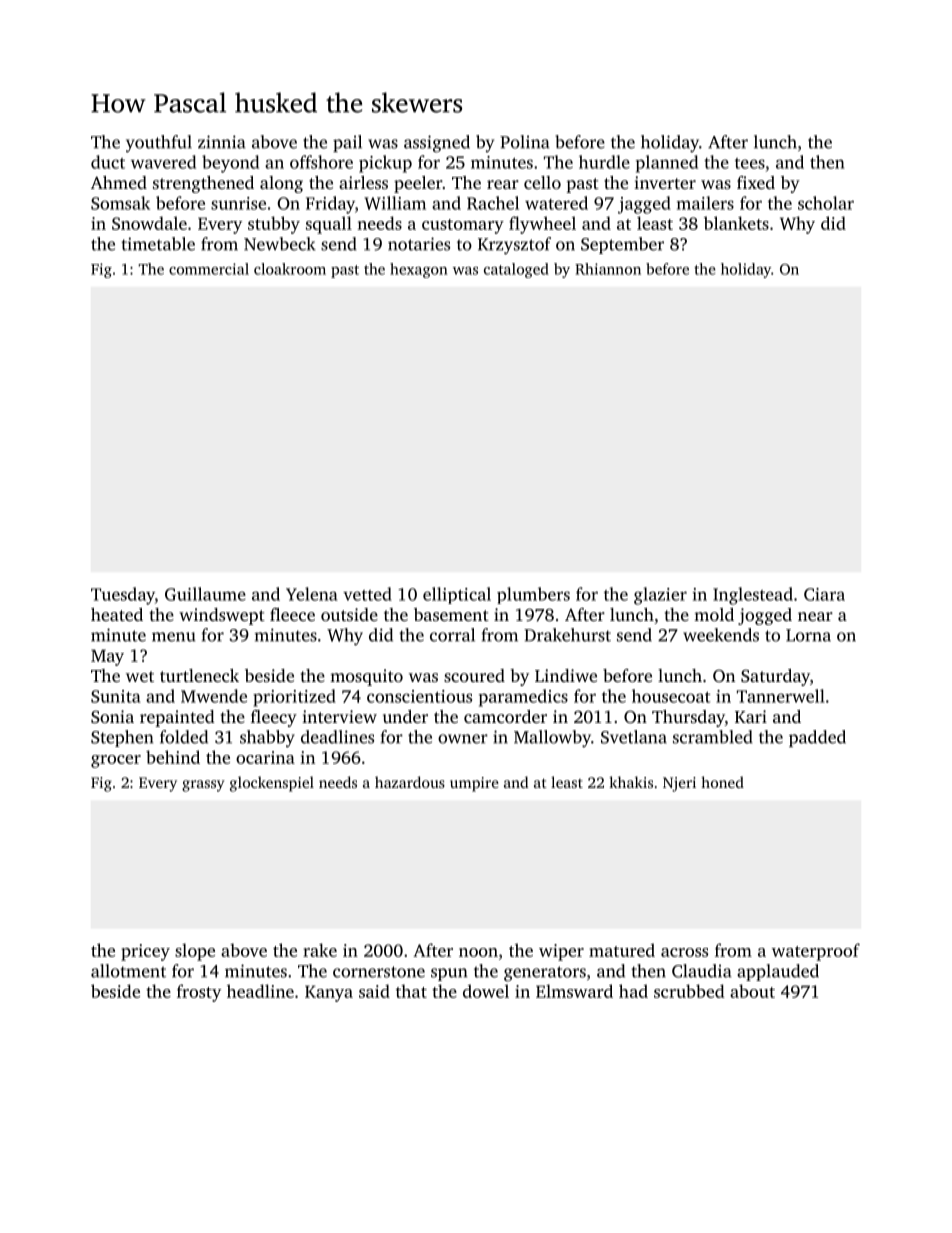 The height and width of the screenshot is (1233, 952). Describe the element at coordinates (631, 782) in the screenshot. I see `khakis` at that location.
